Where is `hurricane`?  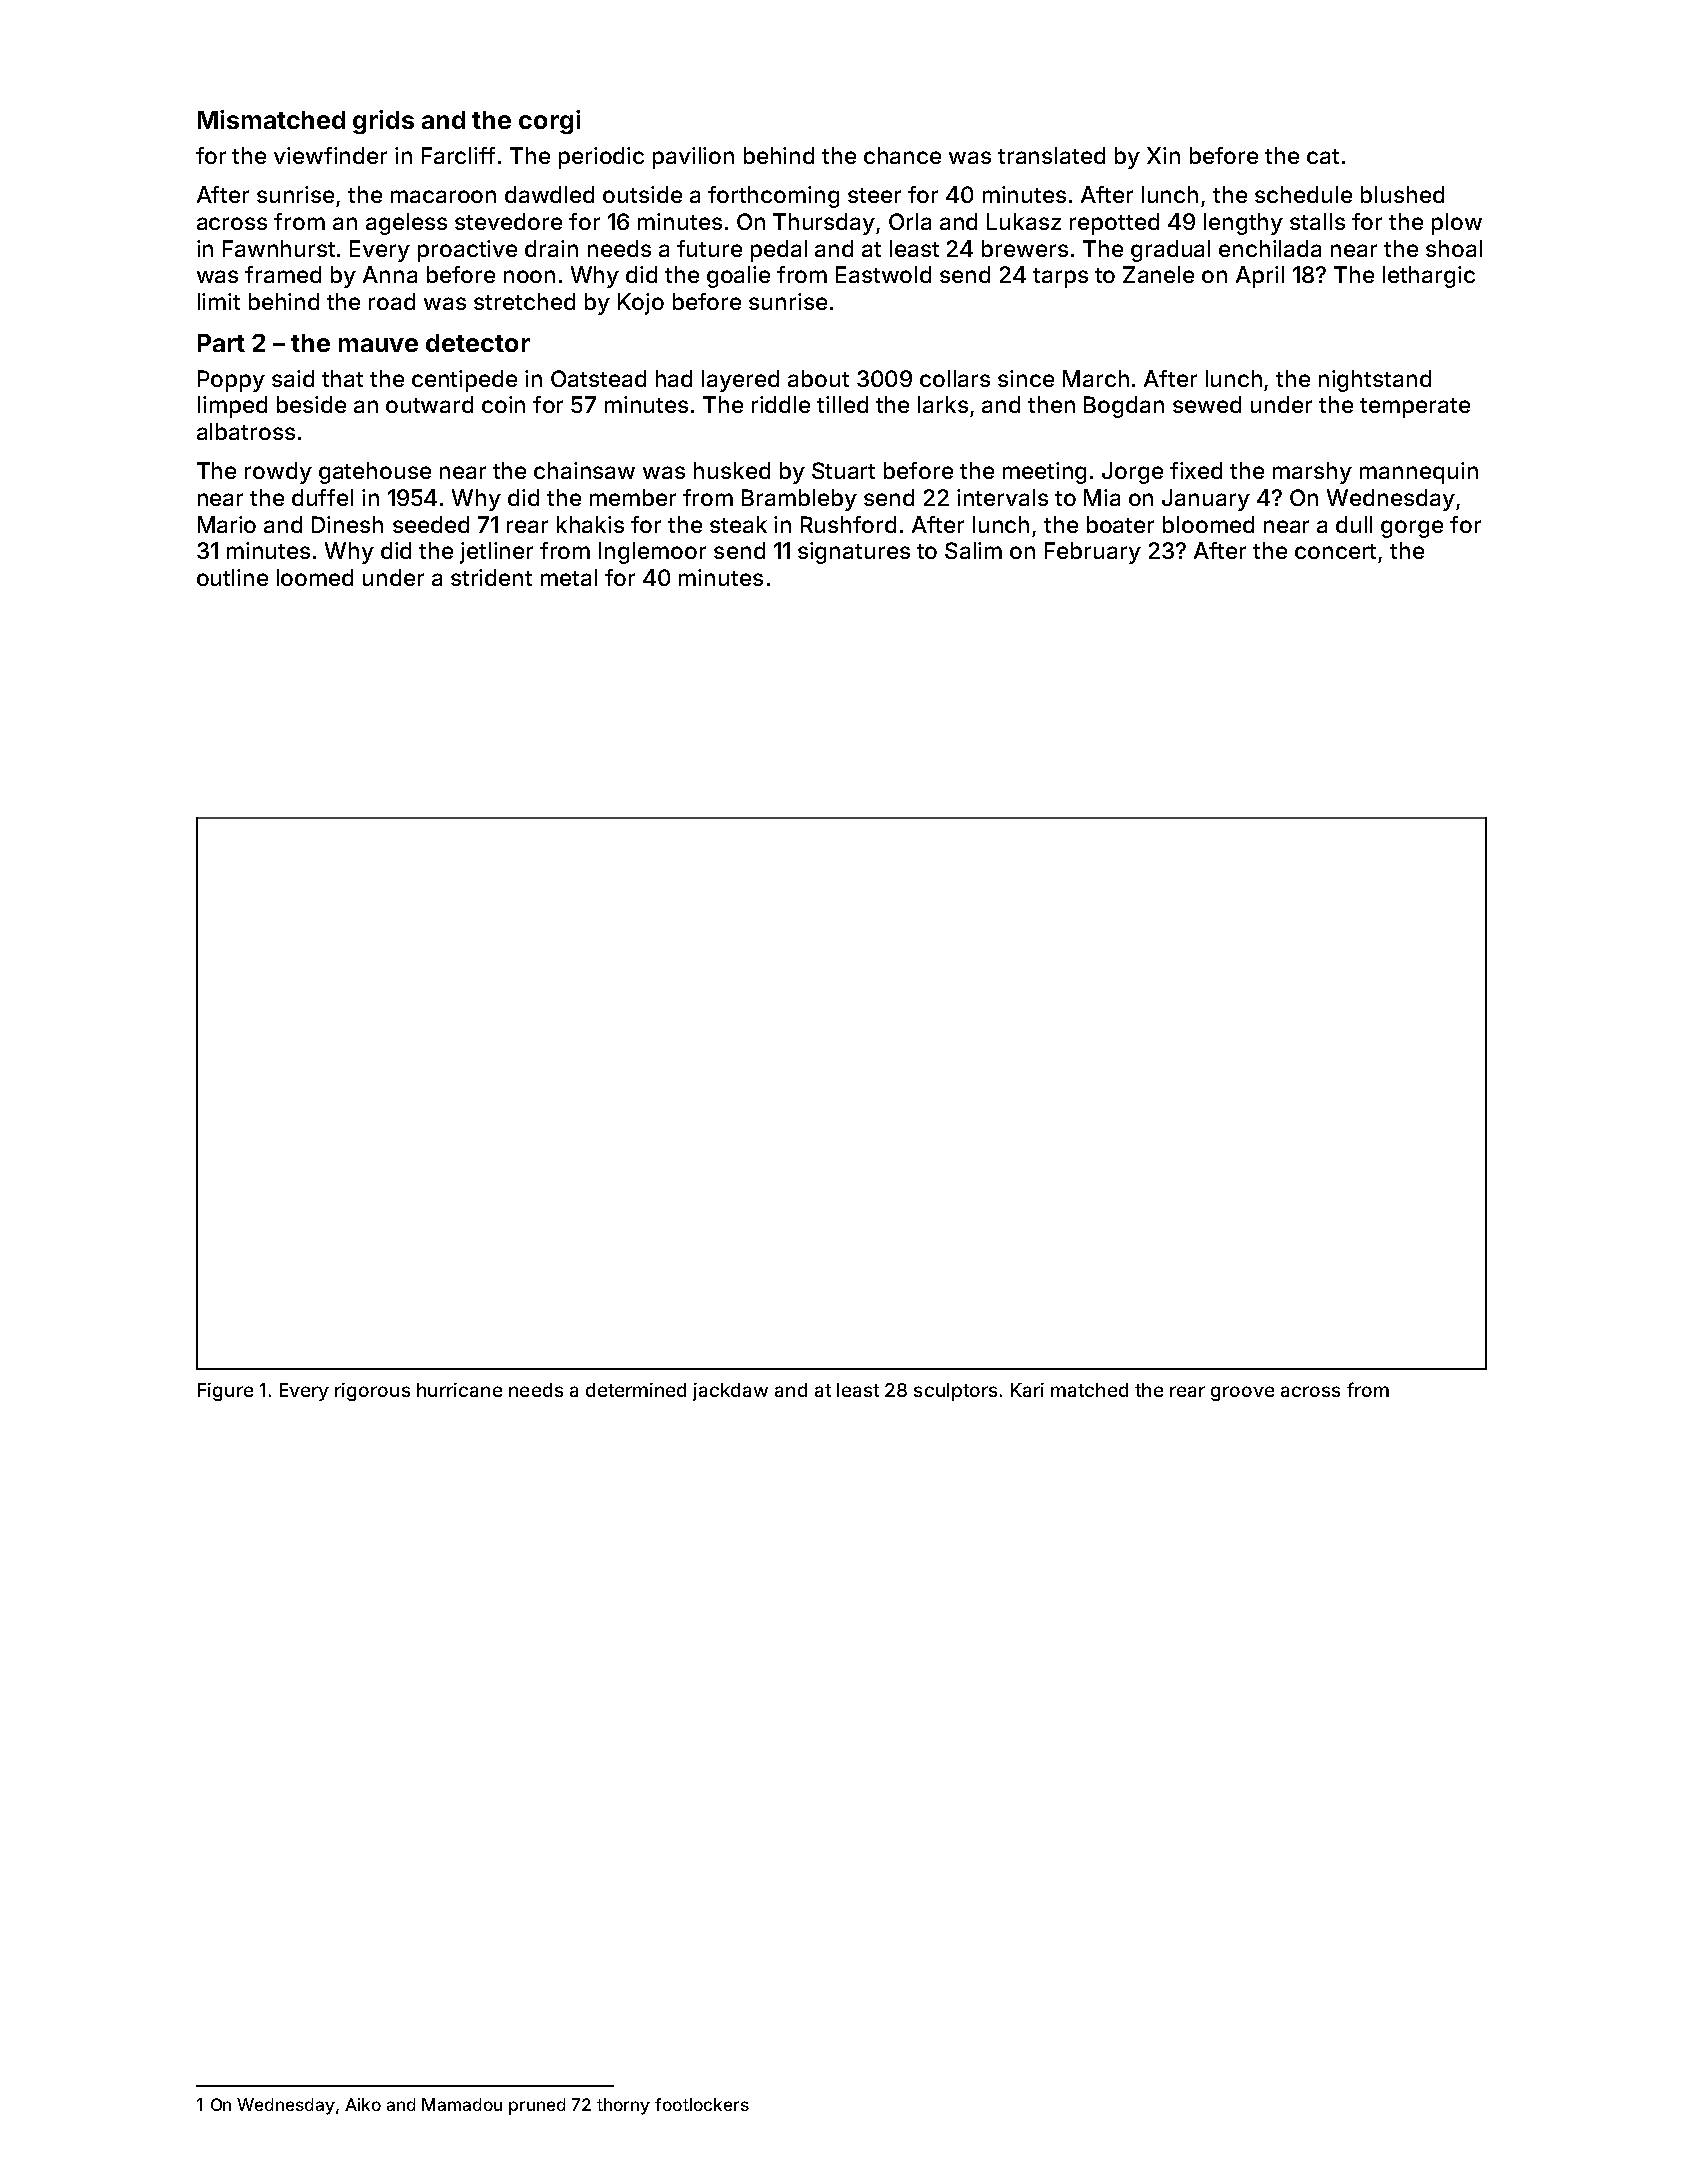 hurricane is located at coordinates (459, 1390).
